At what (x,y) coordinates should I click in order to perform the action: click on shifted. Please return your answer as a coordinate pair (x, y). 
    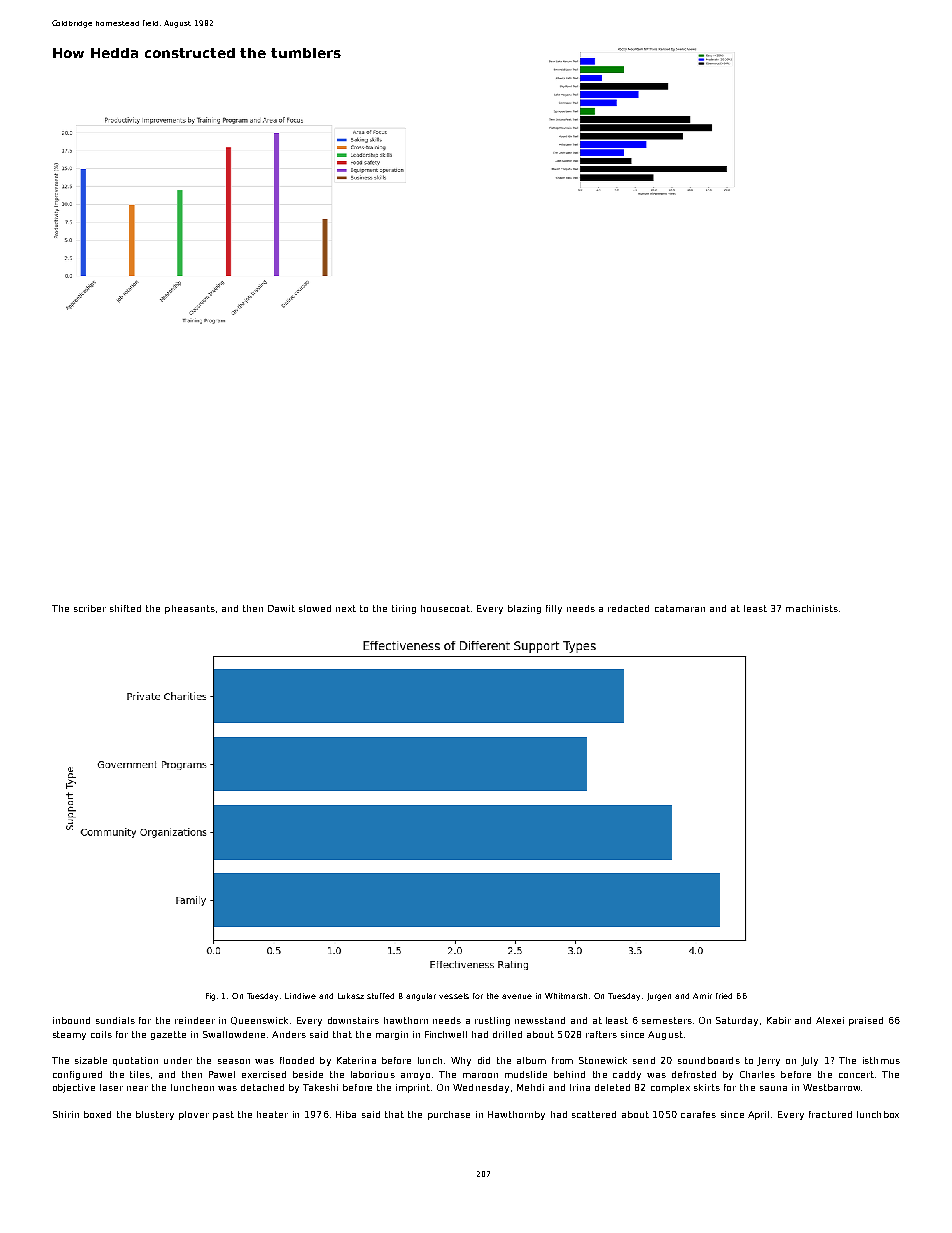
    Looking at the image, I should click on (125, 608).
